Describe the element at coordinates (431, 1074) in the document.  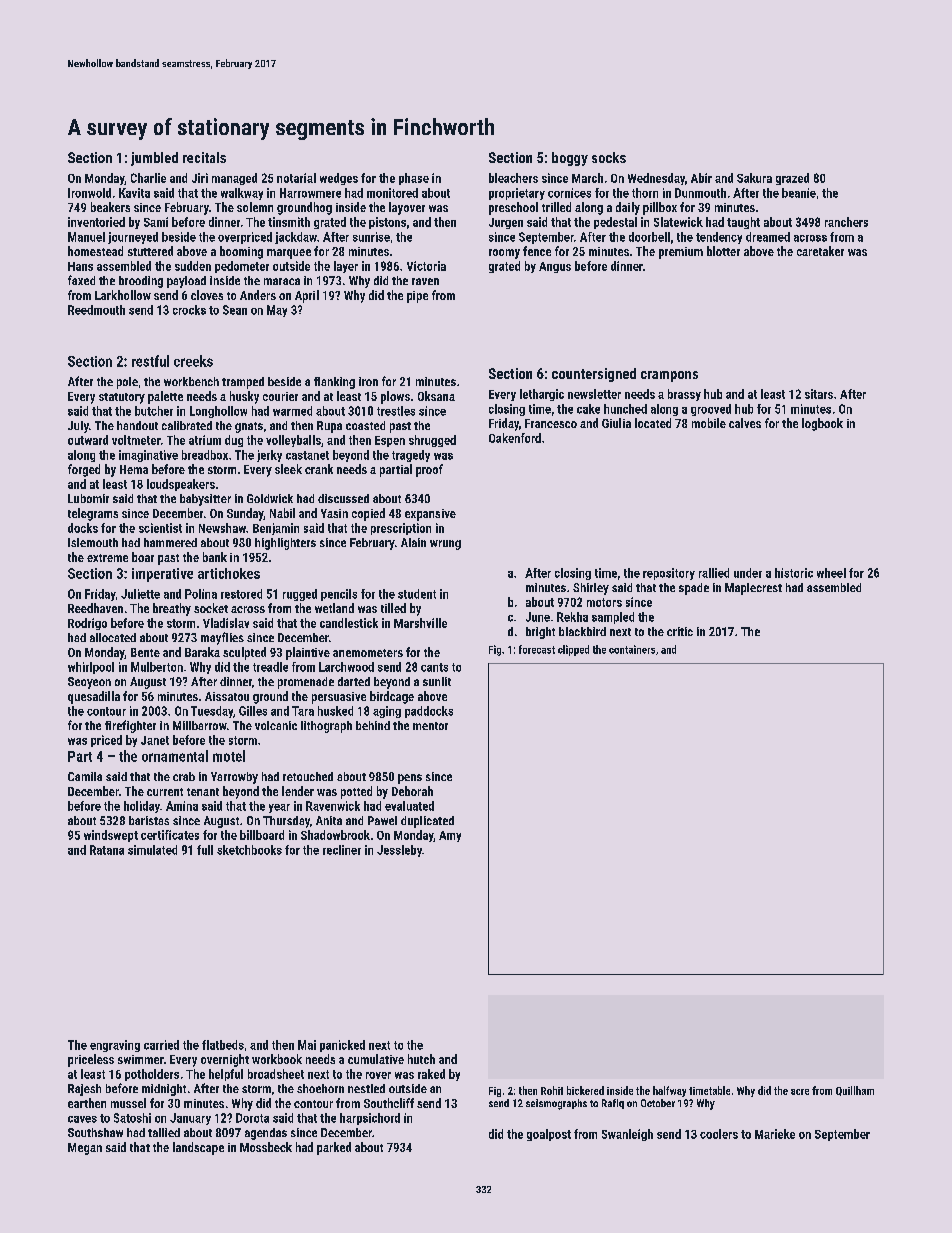
I see `raked` at that location.
